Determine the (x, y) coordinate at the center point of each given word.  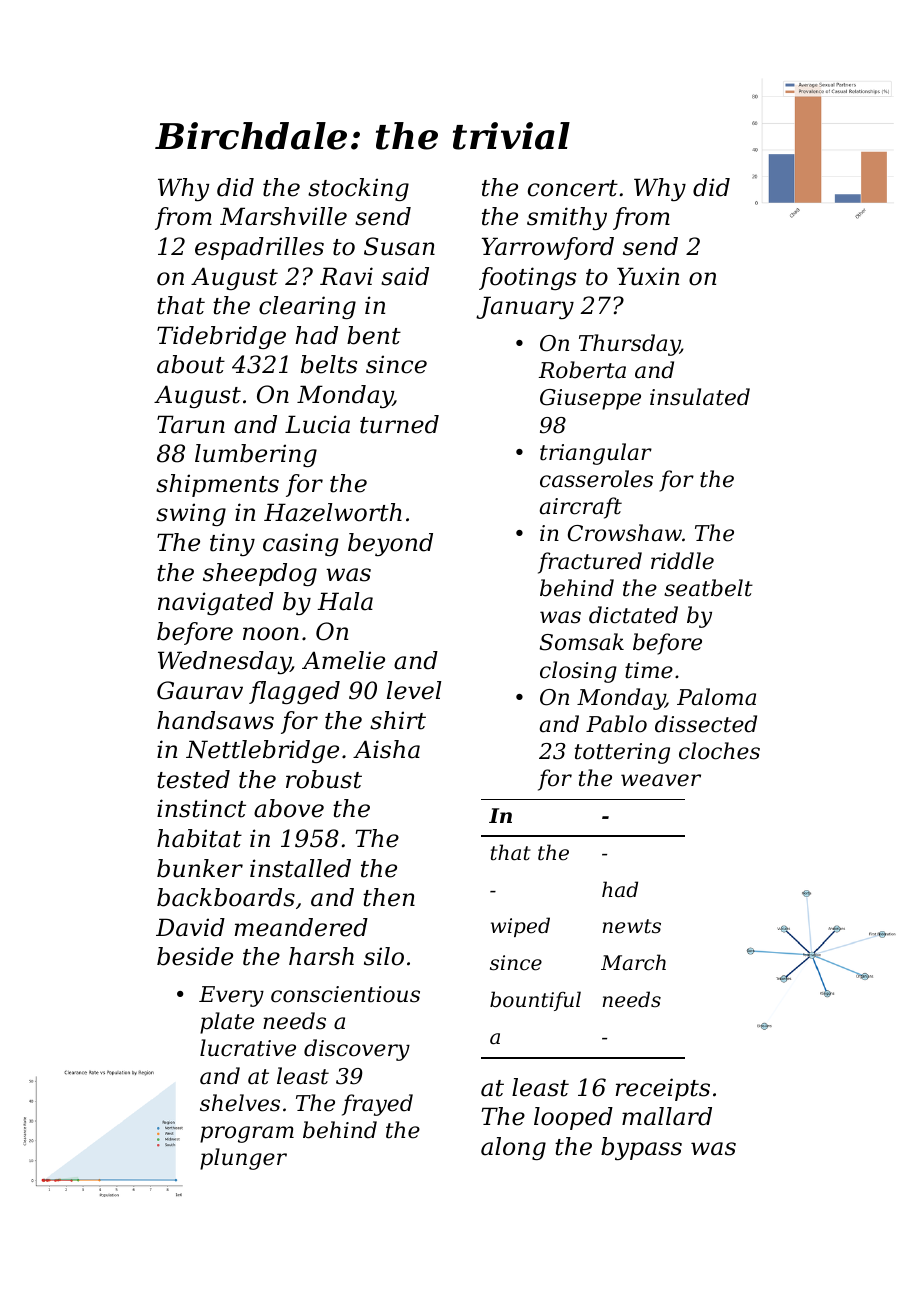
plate (227, 1023)
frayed (377, 1105)
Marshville (283, 216)
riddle (682, 561)
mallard (667, 1116)
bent (374, 335)
